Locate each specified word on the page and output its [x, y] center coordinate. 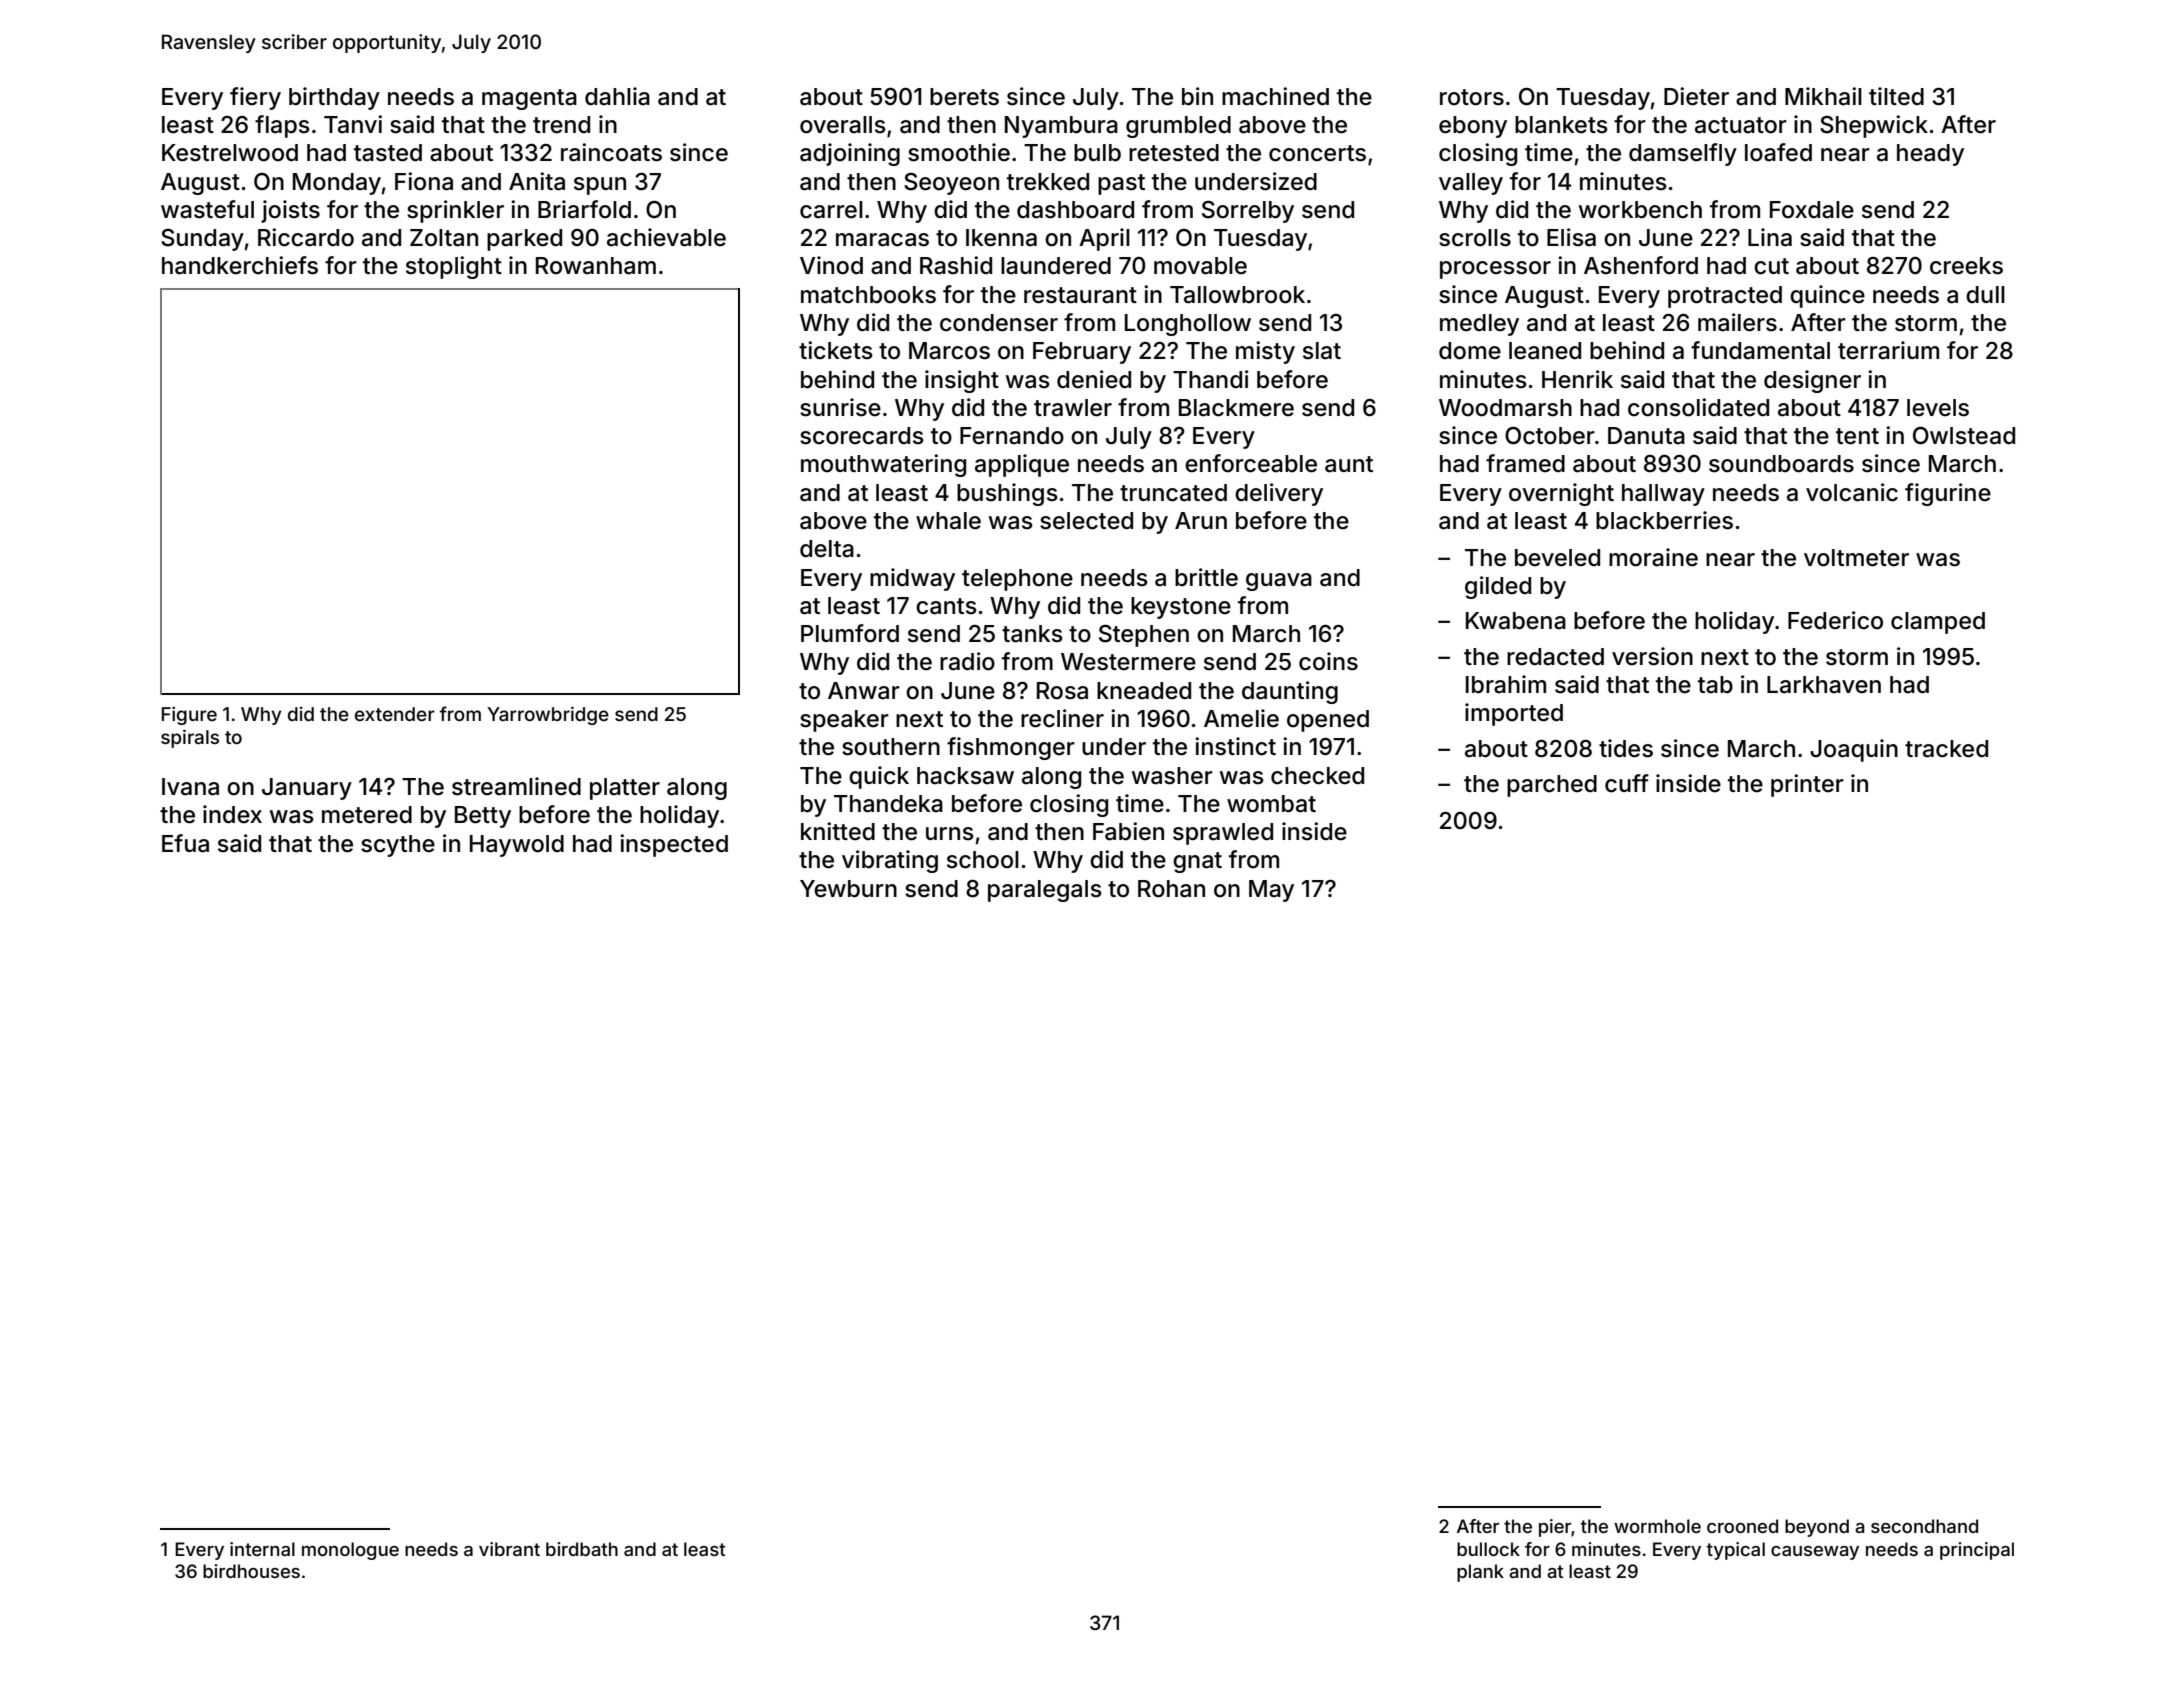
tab [1715, 685]
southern [891, 747]
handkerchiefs [240, 265]
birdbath [582, 1549]
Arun [1201, 520]
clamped [1938, 623]
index [232, 814]
